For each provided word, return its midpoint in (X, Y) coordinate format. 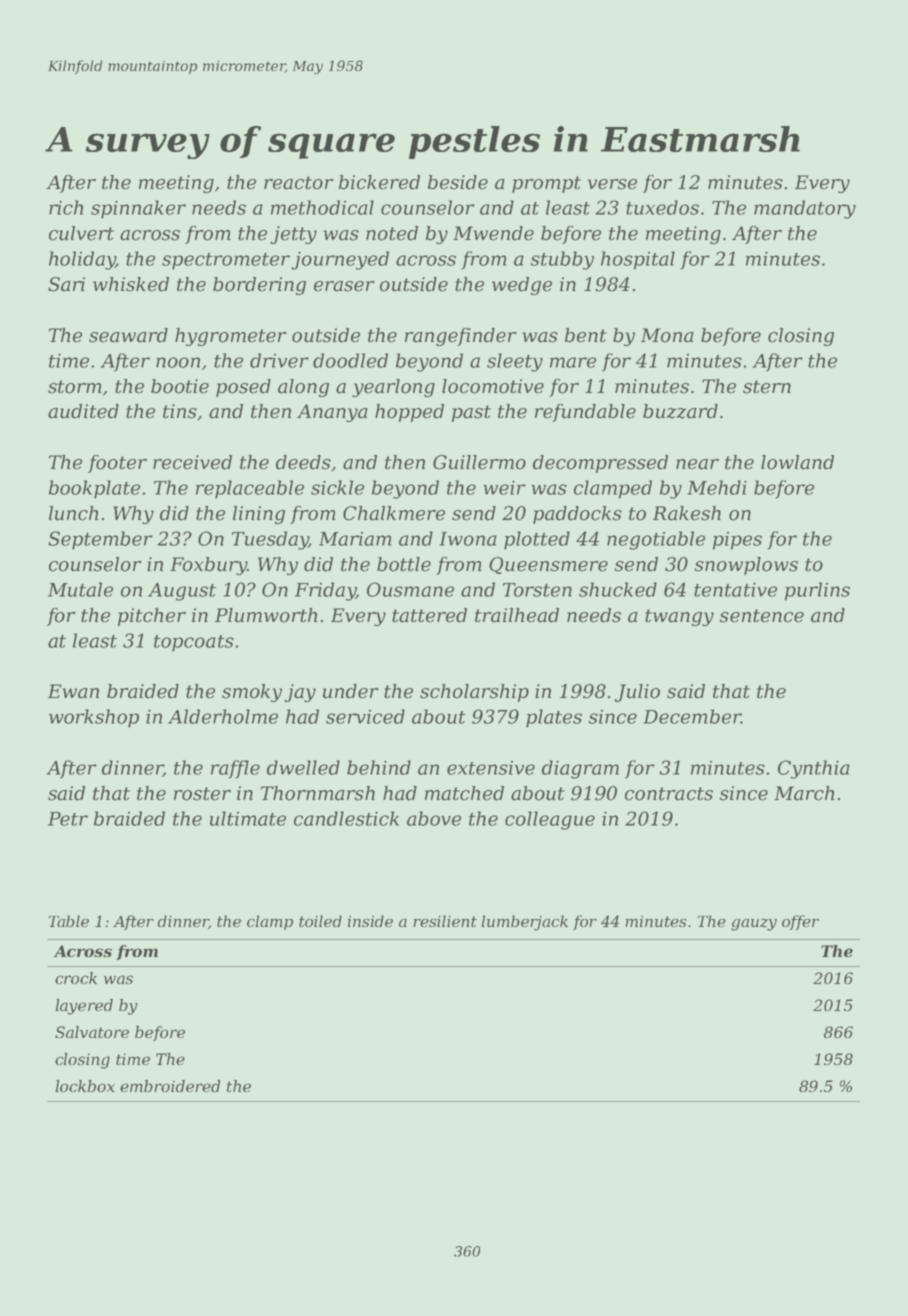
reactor (299, 183)
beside (458, 182)
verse (612, 184)
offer (800, 922)
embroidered (170, 1086)
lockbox (85, 1086)
